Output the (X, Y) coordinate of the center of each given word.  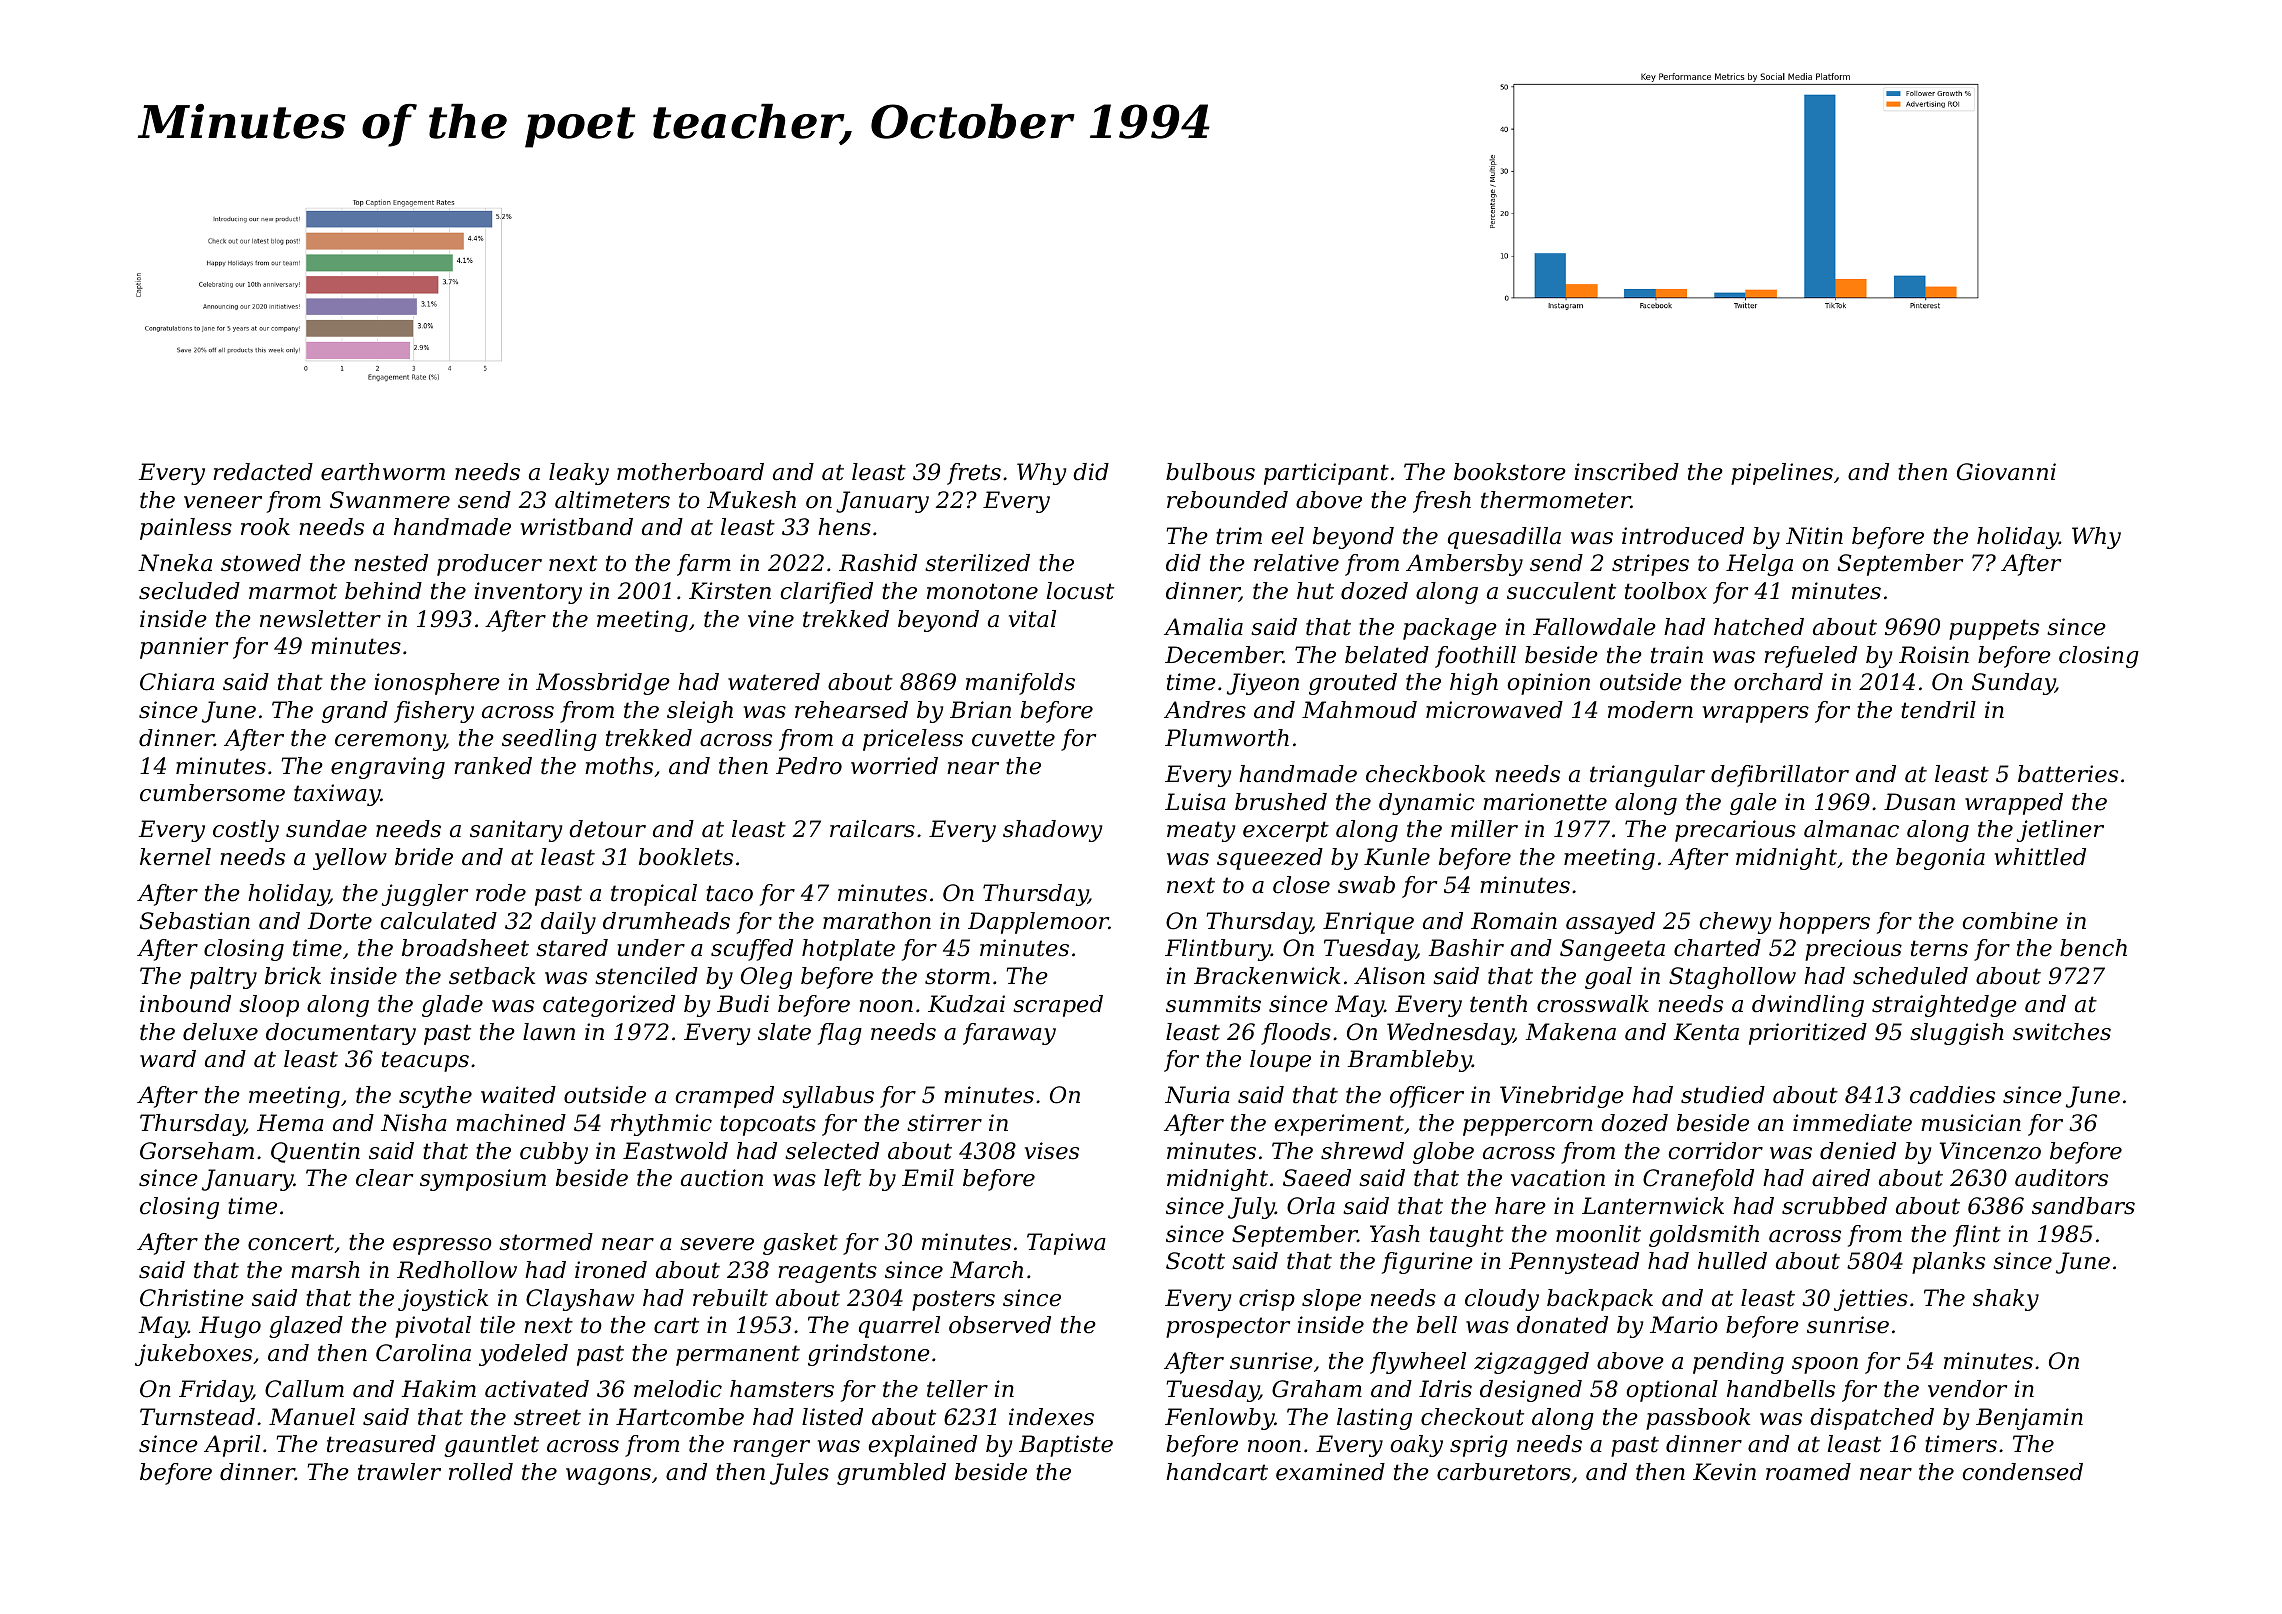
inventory (528, 593)
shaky (2006, 1300)
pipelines (1782, 474)
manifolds (1020, 684)
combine (2010, 921)
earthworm (383, 472)
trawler (399, 1472)
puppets (1994, 629)
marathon (877, 921)
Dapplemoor (1038, 923)
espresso (442, 1246)
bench (2093, 948)
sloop (269, 1006)
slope (1331, 1300)
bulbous (1210, 472)
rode (501, 893)
